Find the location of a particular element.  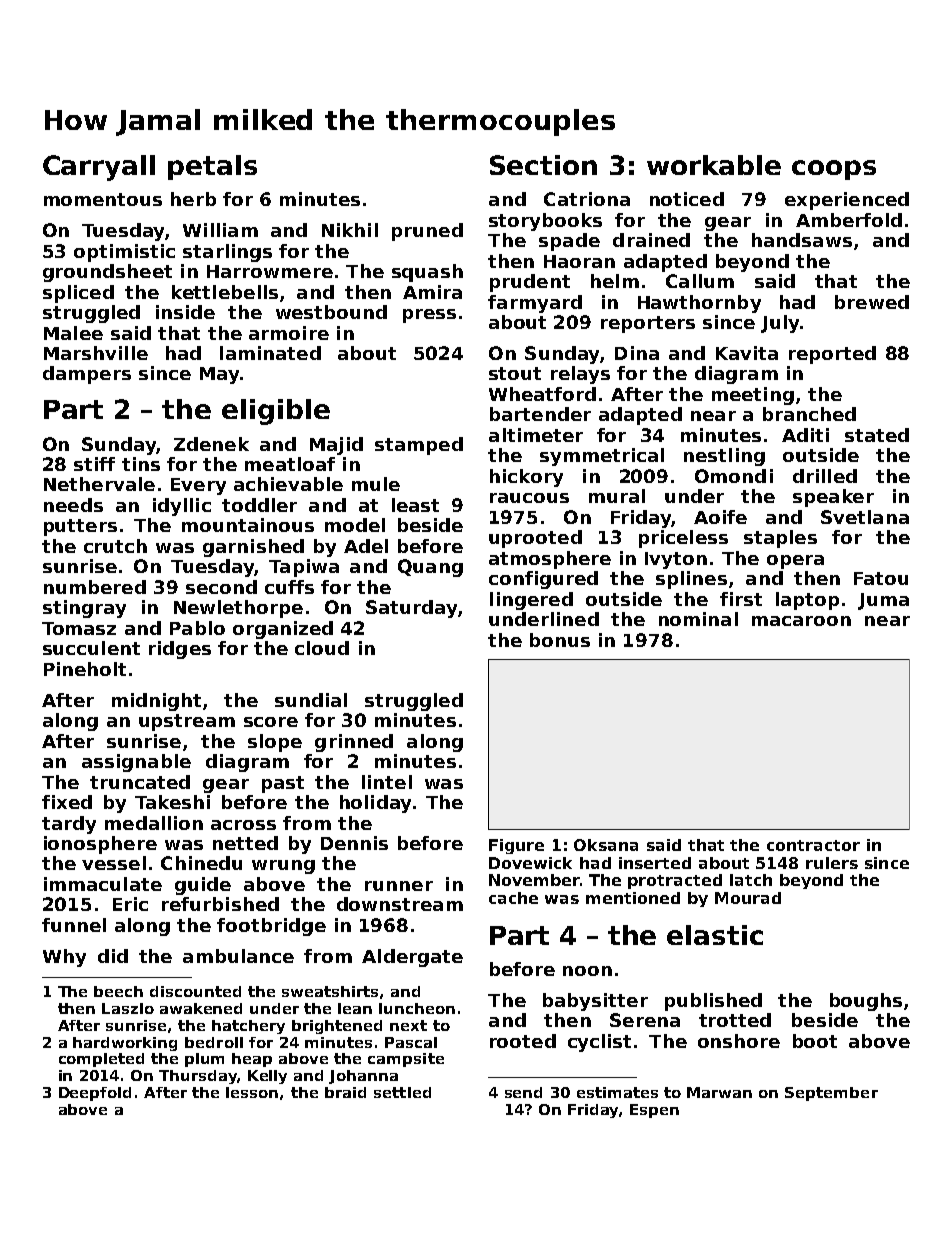

immaculate is located at coordinates (103, 884).
